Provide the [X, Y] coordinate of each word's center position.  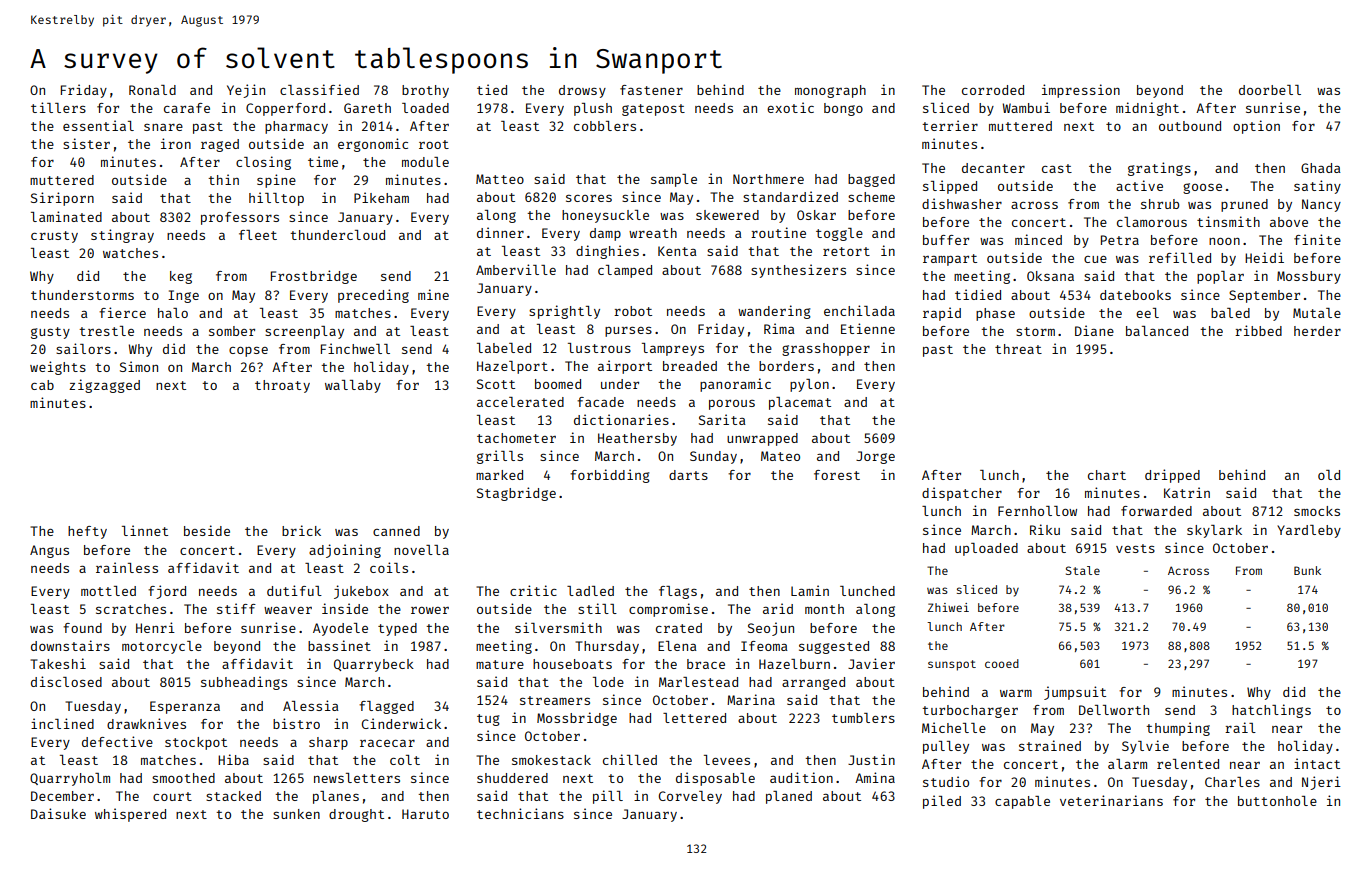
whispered [130, 815]
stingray [122, 236]
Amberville [516, 269]
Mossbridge [577, 719]
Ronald [152, 90]
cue [1095, 259]
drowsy [582, 91]
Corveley [690, 797]
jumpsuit [1075, 693]
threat [1018, 349]
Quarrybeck [374, 665]
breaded [690, 366]
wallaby [353, 386]
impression [1081, 91]
